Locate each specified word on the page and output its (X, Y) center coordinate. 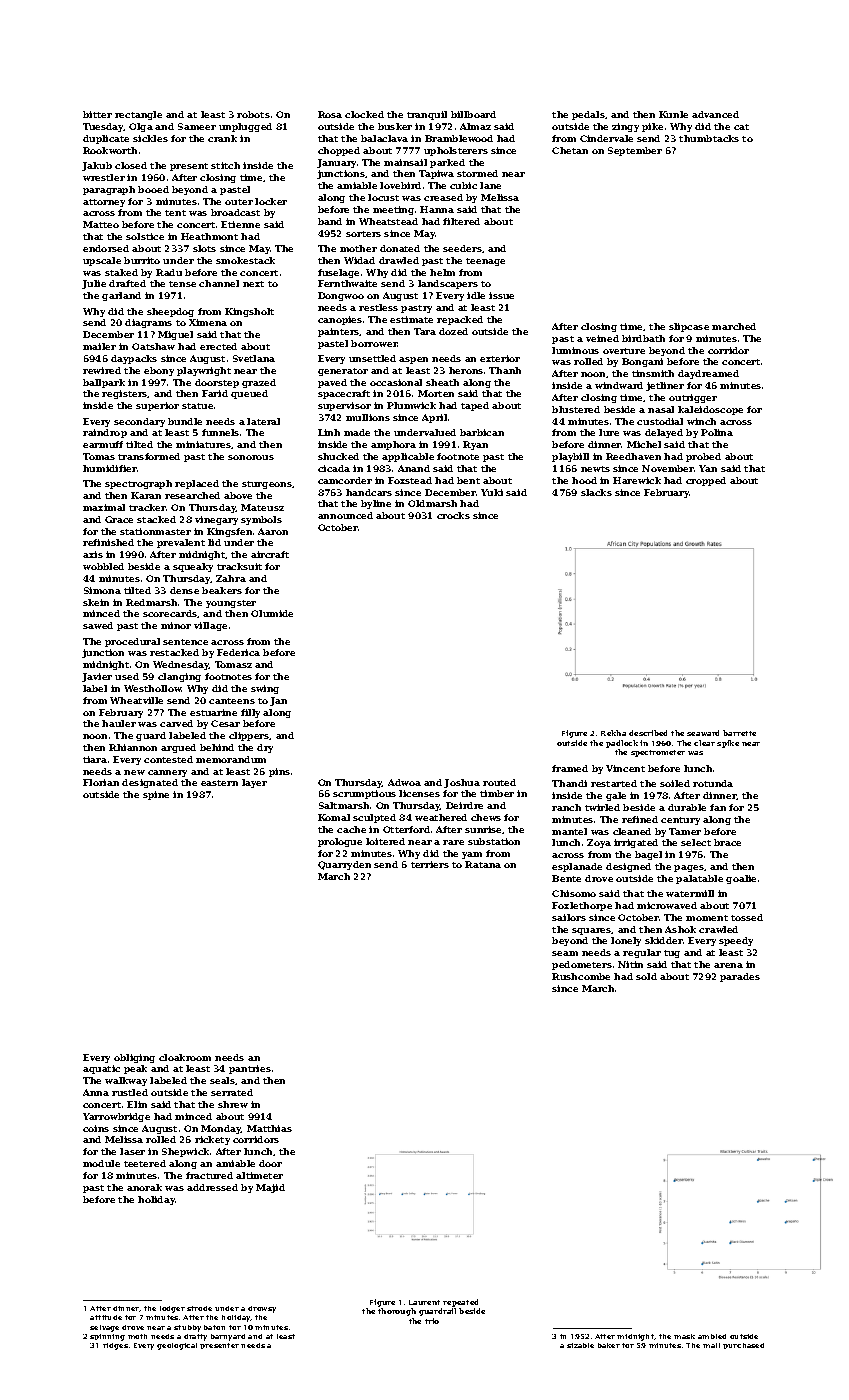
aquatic (101, 1069)
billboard (473, 114)
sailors (569, 917)
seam (565, 953)
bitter (97, 114)
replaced (197, 484)
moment (707, 918)
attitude (106, 1317)
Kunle (673, 114)
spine (156, 795)
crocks (453, 515)
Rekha (613, 733)
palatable (699, 879)
